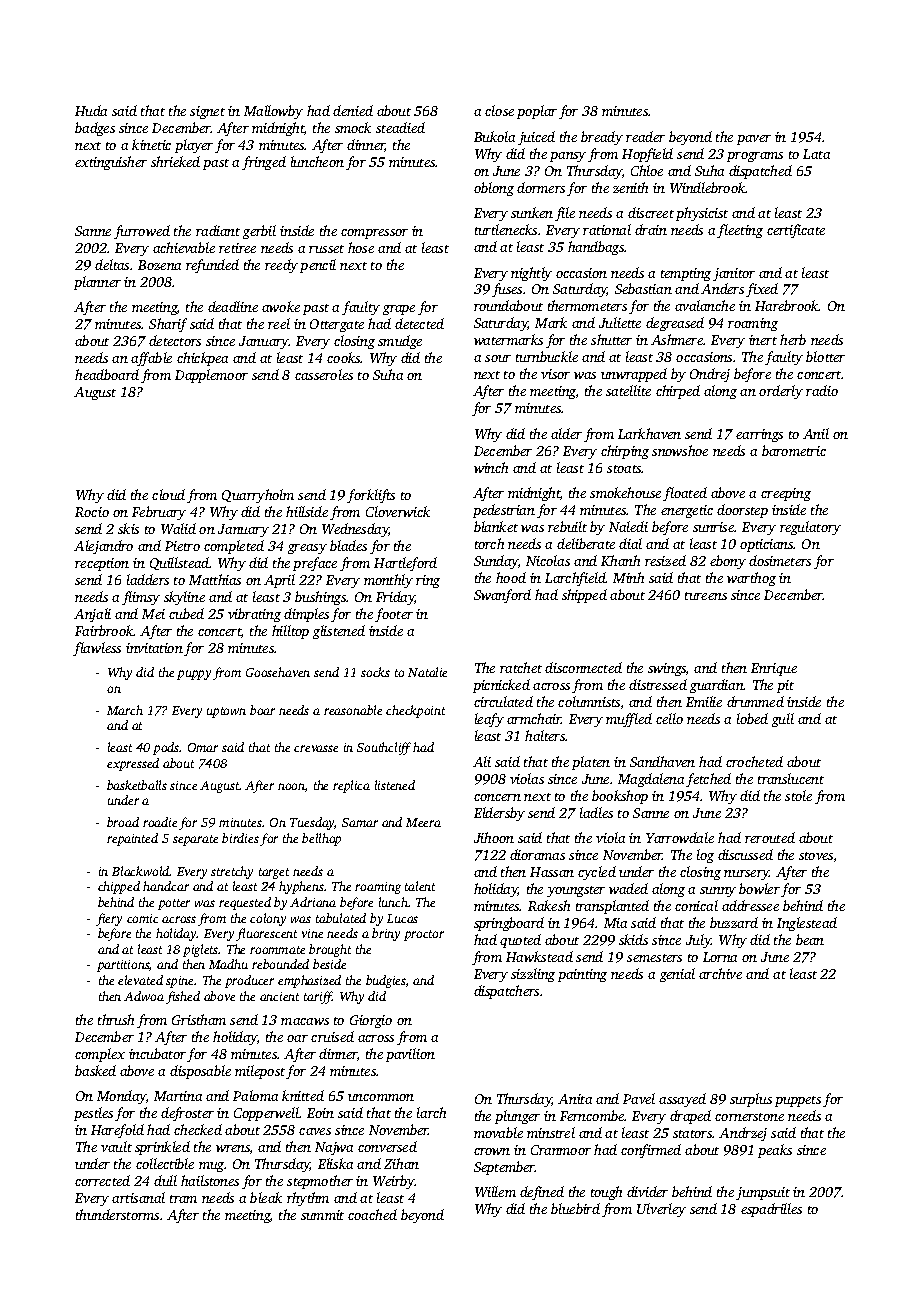 This page has height=1308, width=924. Describe the element at coordinates (344, 357) in the page. I see `cooks` at that location.
